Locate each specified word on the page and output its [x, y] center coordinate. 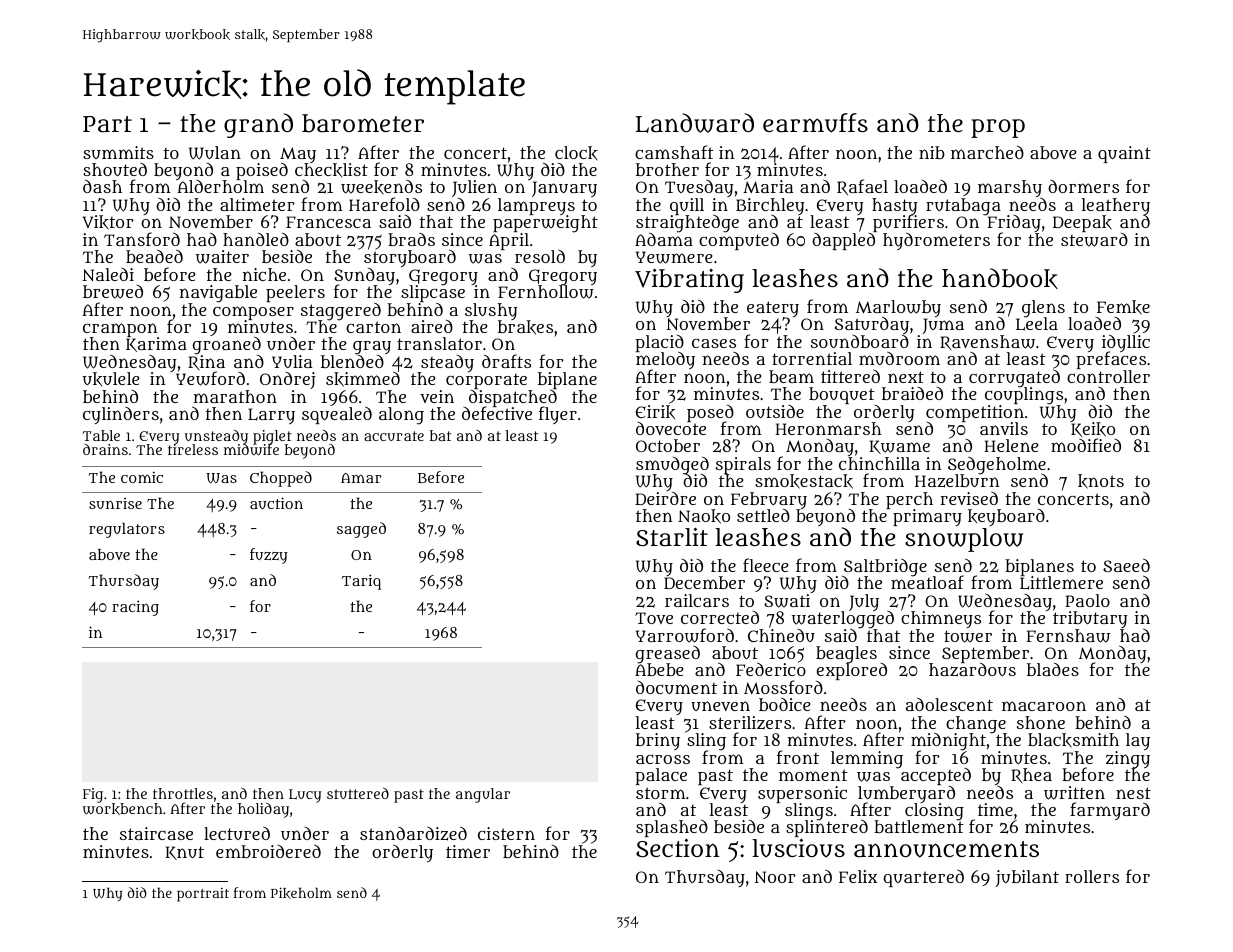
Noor [775, 877]
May [298, 155]
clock [576, 153]
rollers [1092, 876]
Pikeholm [301, 893]
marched [987, 152]
